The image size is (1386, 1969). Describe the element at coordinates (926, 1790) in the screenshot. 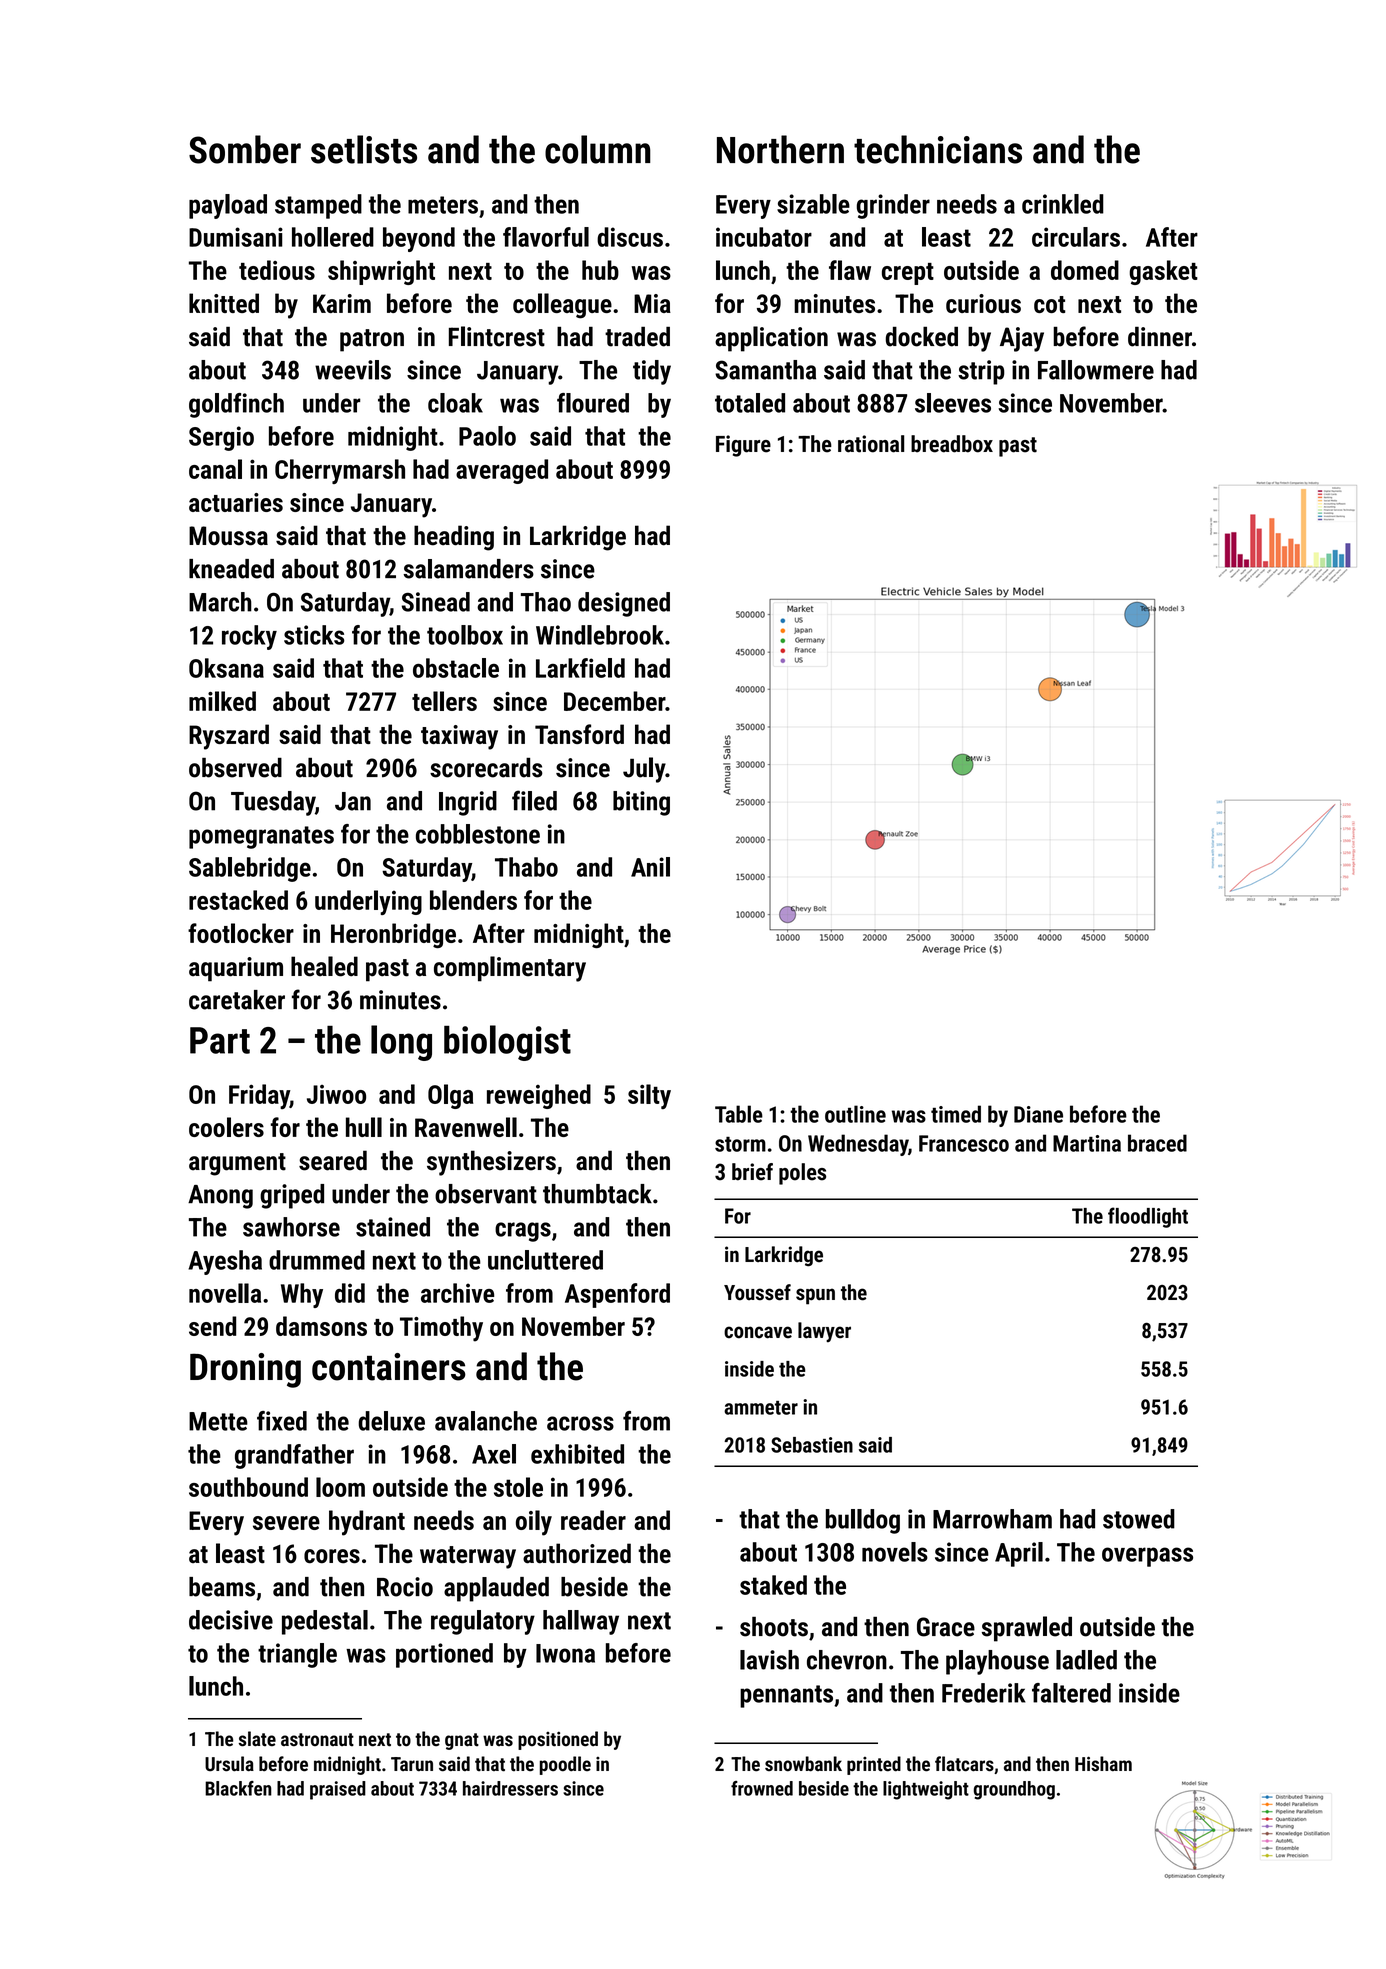

I see `lightweight` at that location.
